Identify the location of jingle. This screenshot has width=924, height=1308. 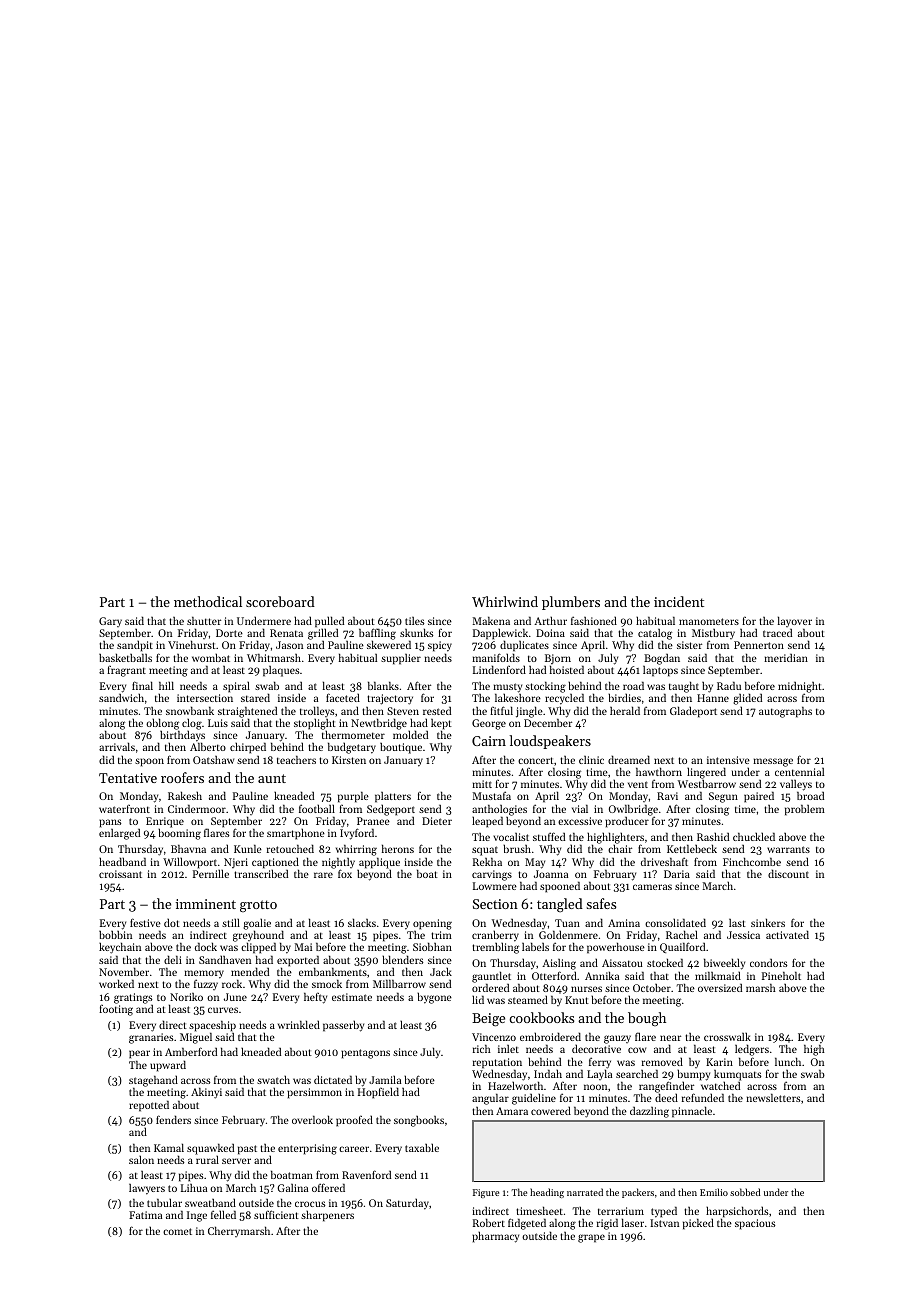
(529, 712).
